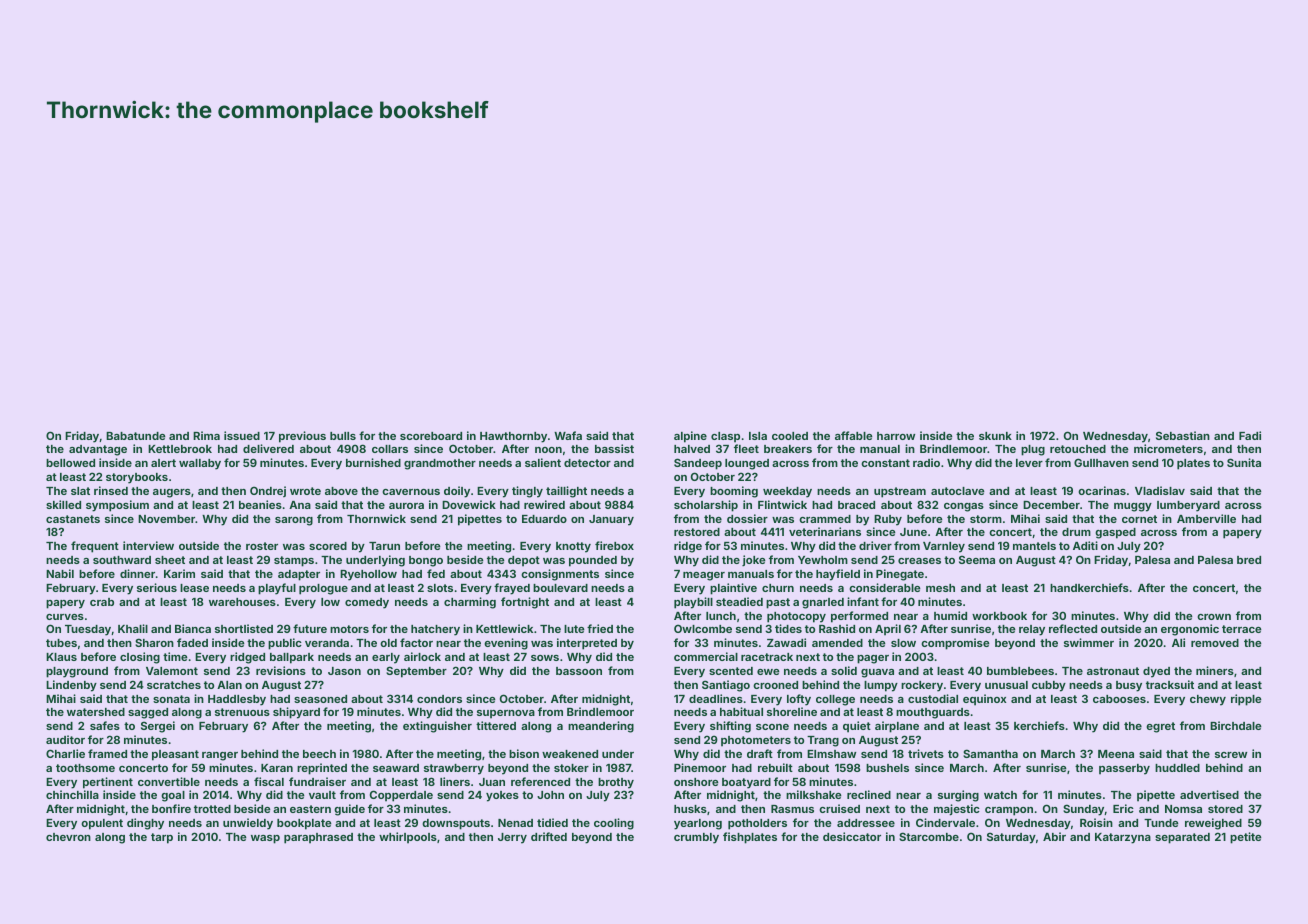 This screenshot has height=924, width=1308. I want to click on warehouses, so click(242, 602).
